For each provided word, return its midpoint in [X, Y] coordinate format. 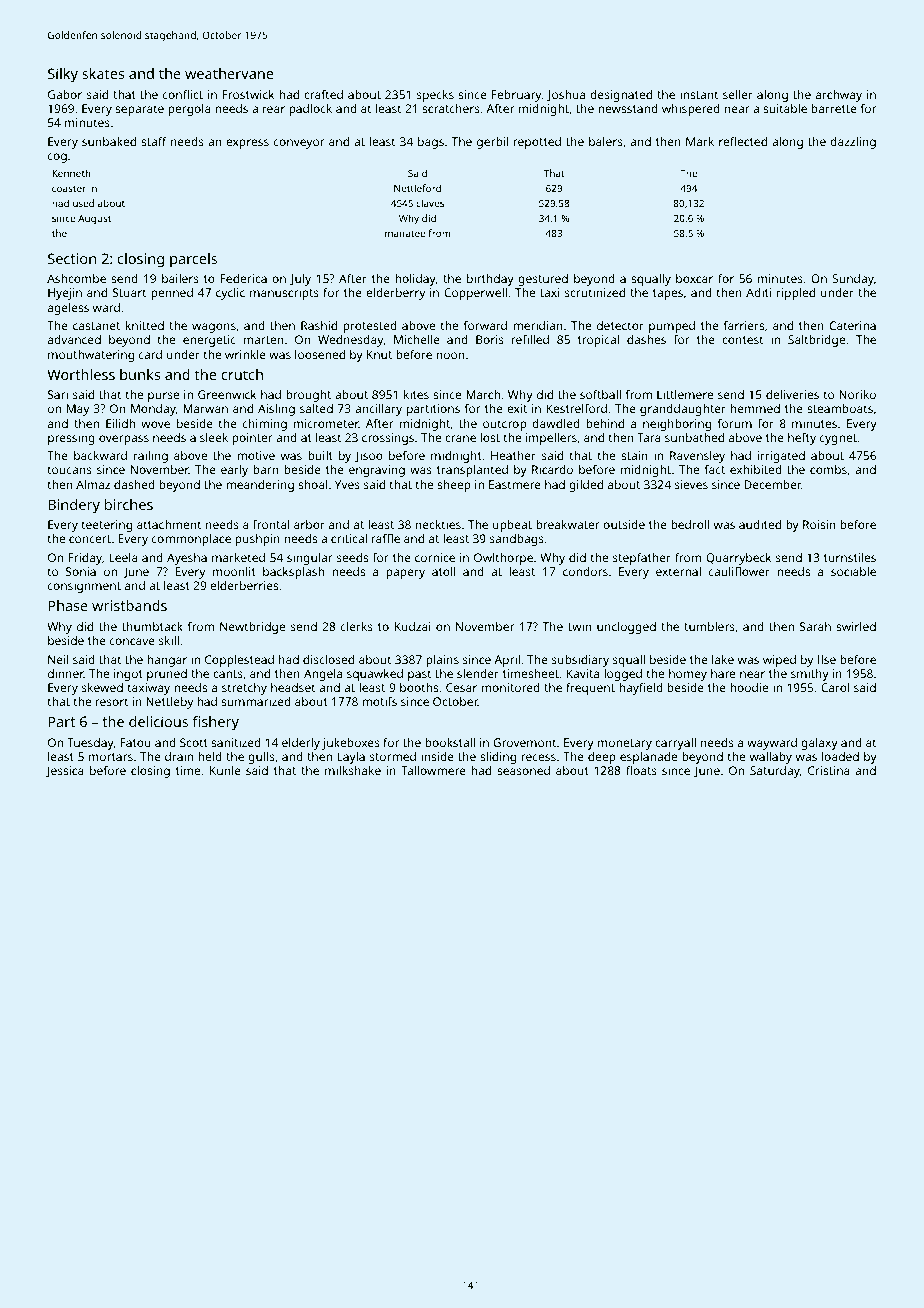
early [234, 471]
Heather [513, 455]
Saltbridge [816, 341]
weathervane [229, 73]
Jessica [65, 771]
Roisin [819, 524]
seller [738, 94]
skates [103, 73]
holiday [415, 280]
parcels [193, 260]
